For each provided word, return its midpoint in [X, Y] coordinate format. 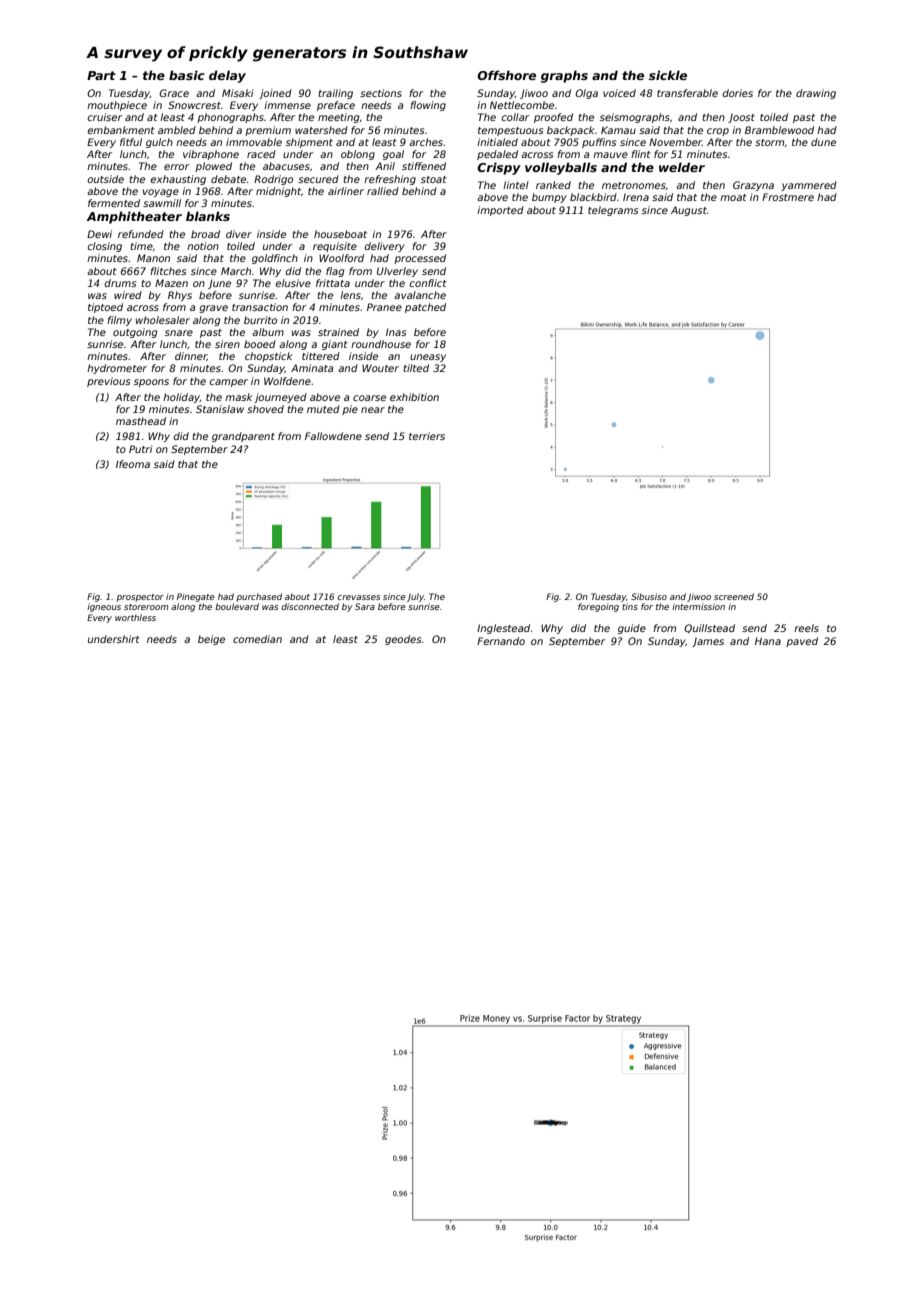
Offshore [506, 75]
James [708, 642]
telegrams [613, 211]
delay [227, 76]
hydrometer [117, 369]
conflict [428, 283]
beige [211, 640]
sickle [668, 75]
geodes [403, 640]
